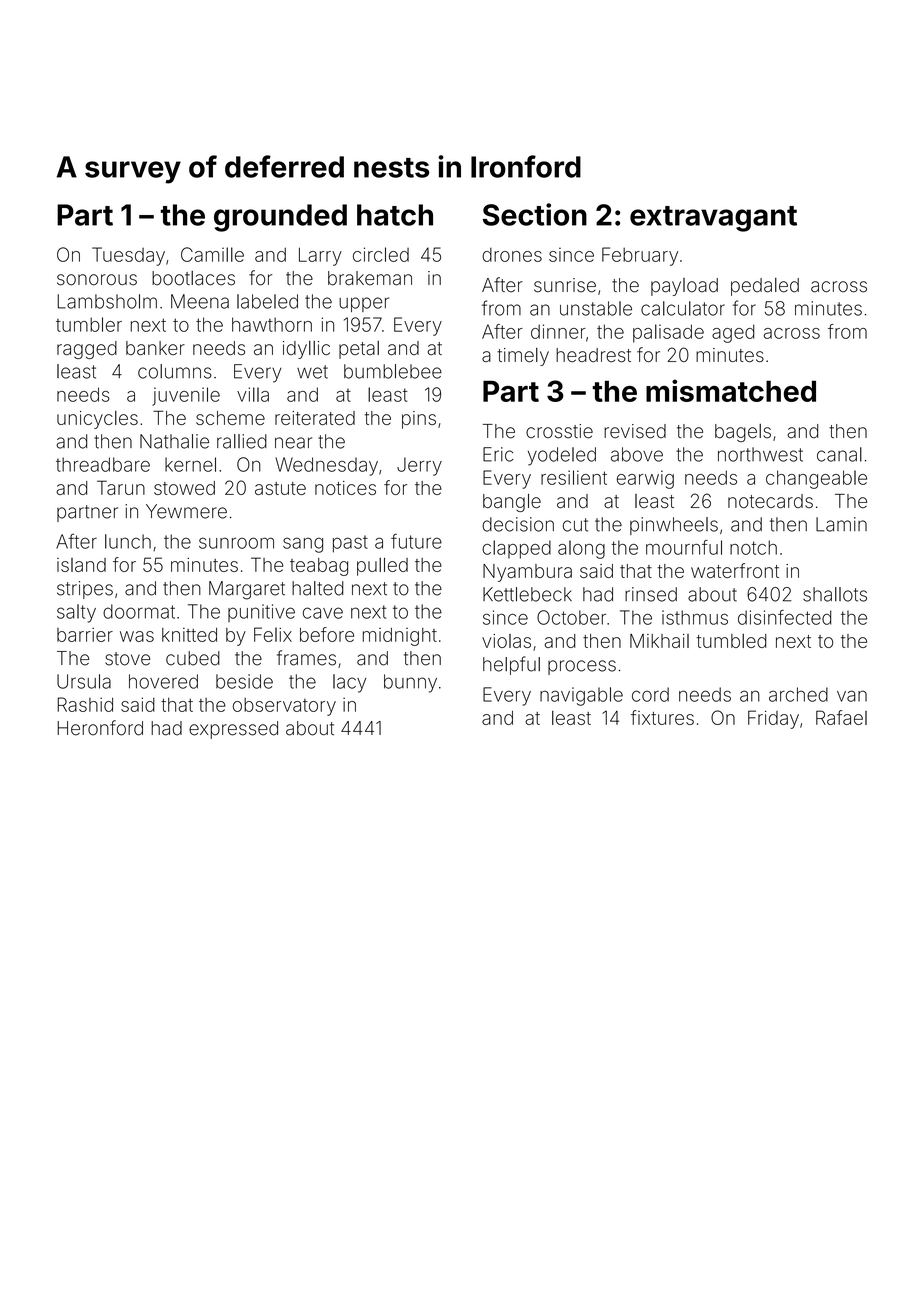 This screenshot has width=924, height=1311. I want to click on lunch, so click(128, 541).
